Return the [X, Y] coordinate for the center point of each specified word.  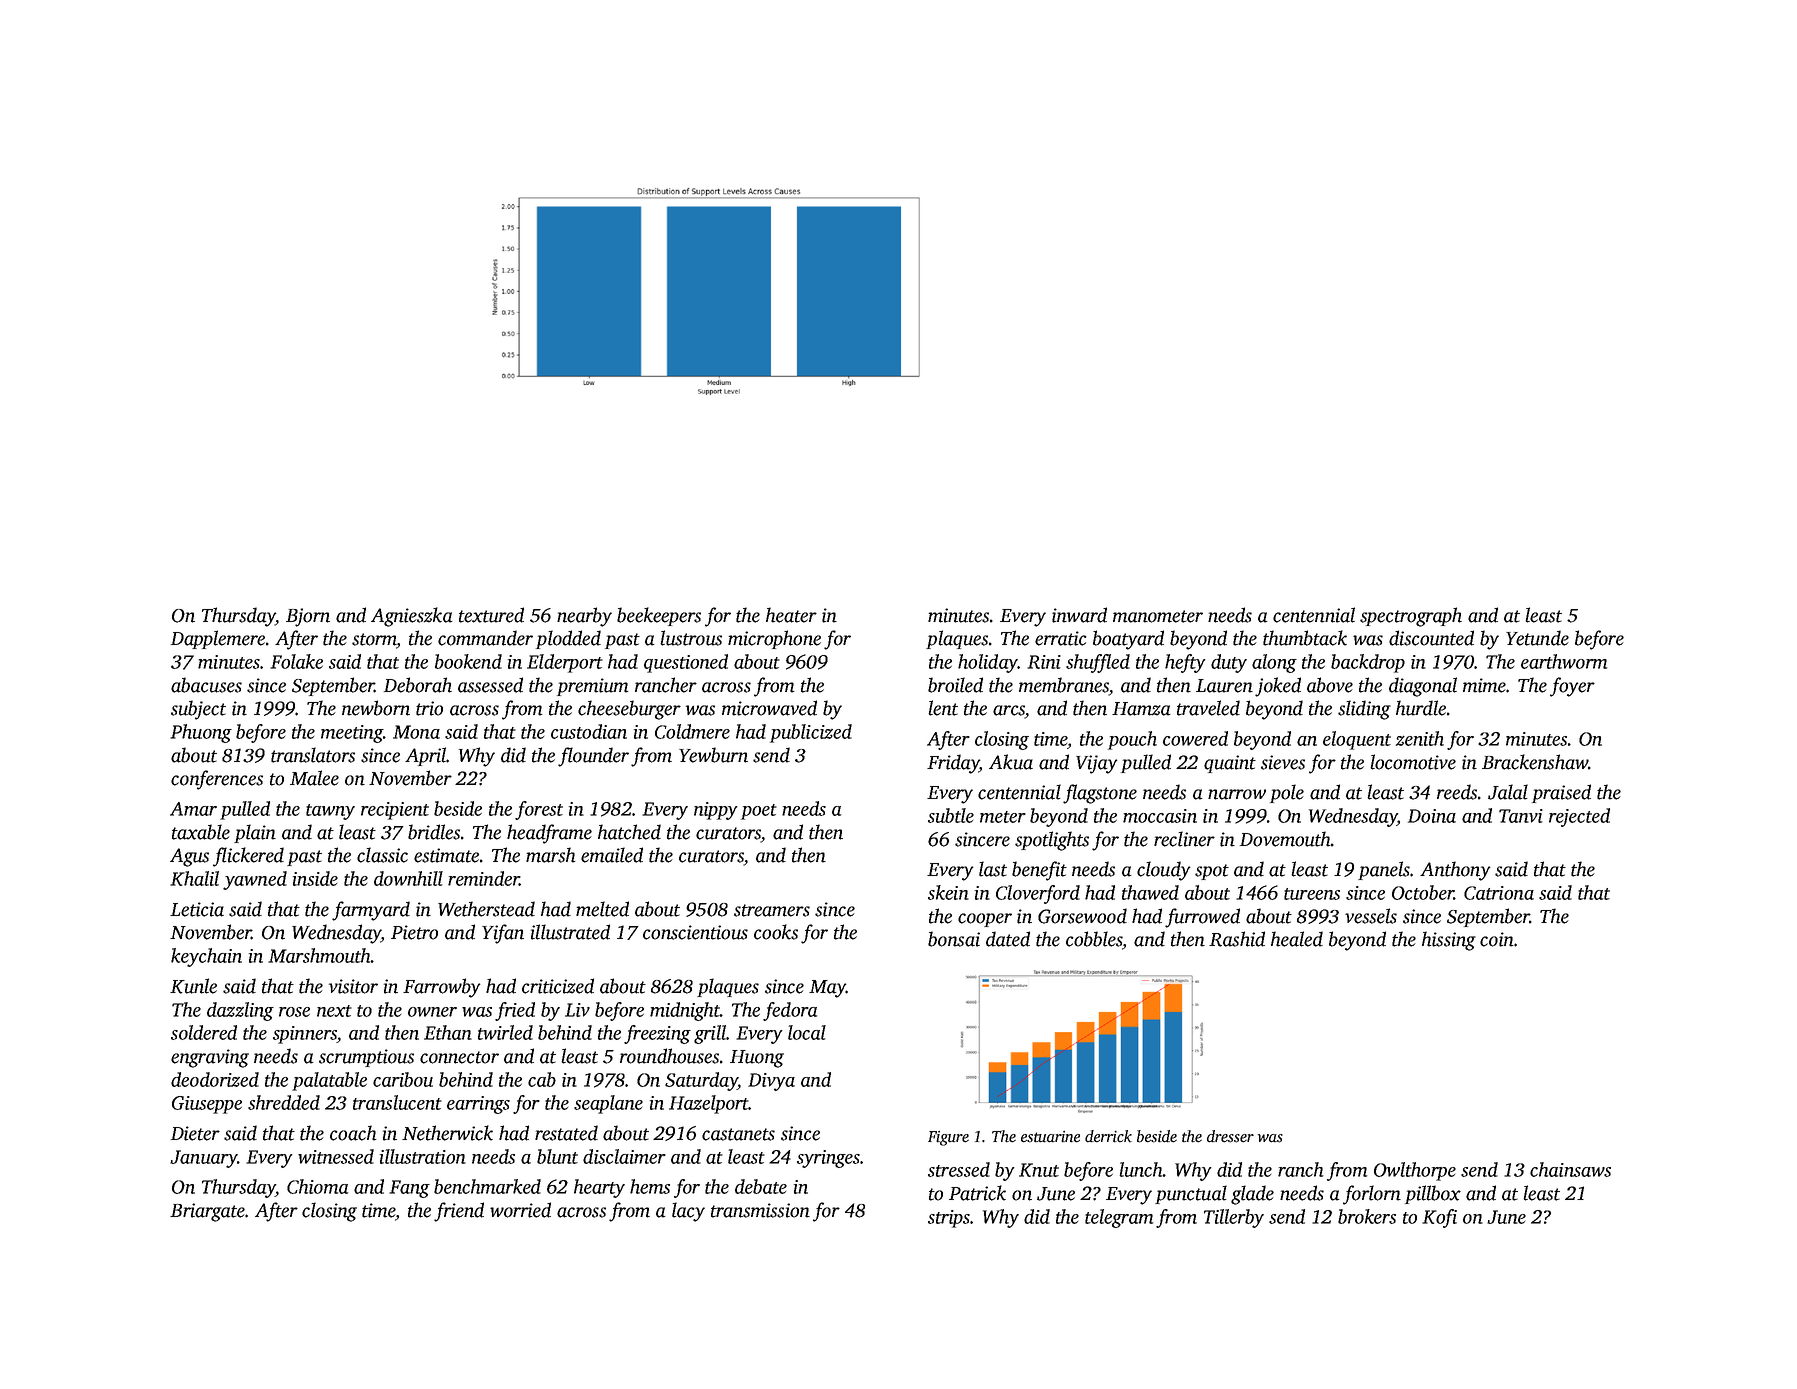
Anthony [1455, 871]
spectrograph [1411, 617]
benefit [1039, 871]
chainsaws [1570, 1169]
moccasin [1160, 816]
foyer [1572, 687]
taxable [201, 832]
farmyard [371, 911]
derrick [1108, 1136]
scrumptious [366, 1058]
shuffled [1098, 663]
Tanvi [1521, 816]
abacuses [206, 685]
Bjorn [308, 617]
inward [1079, 615]
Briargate [207, 1212]
